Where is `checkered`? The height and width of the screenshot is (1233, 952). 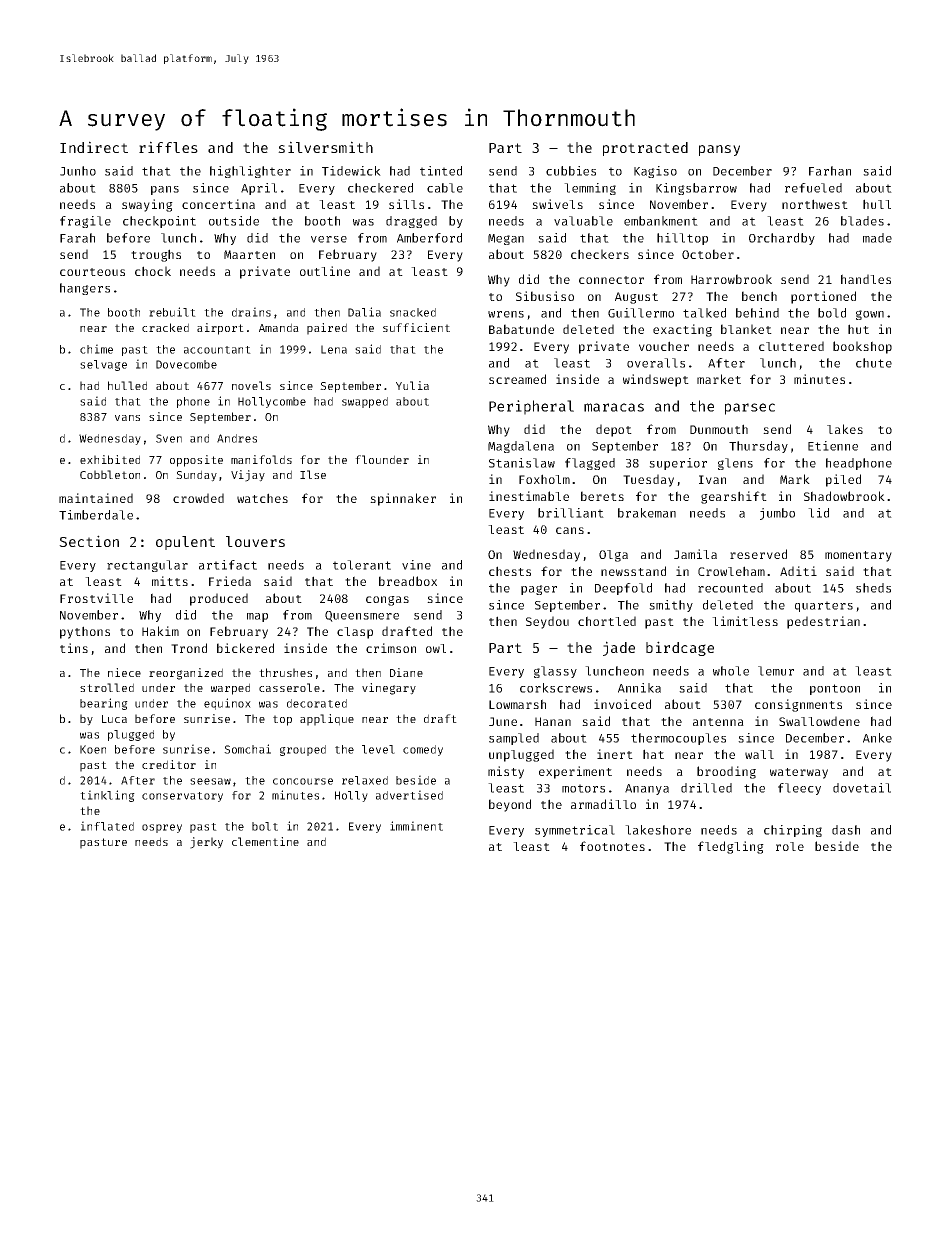 checkered is located at coordinates (380, 188).
